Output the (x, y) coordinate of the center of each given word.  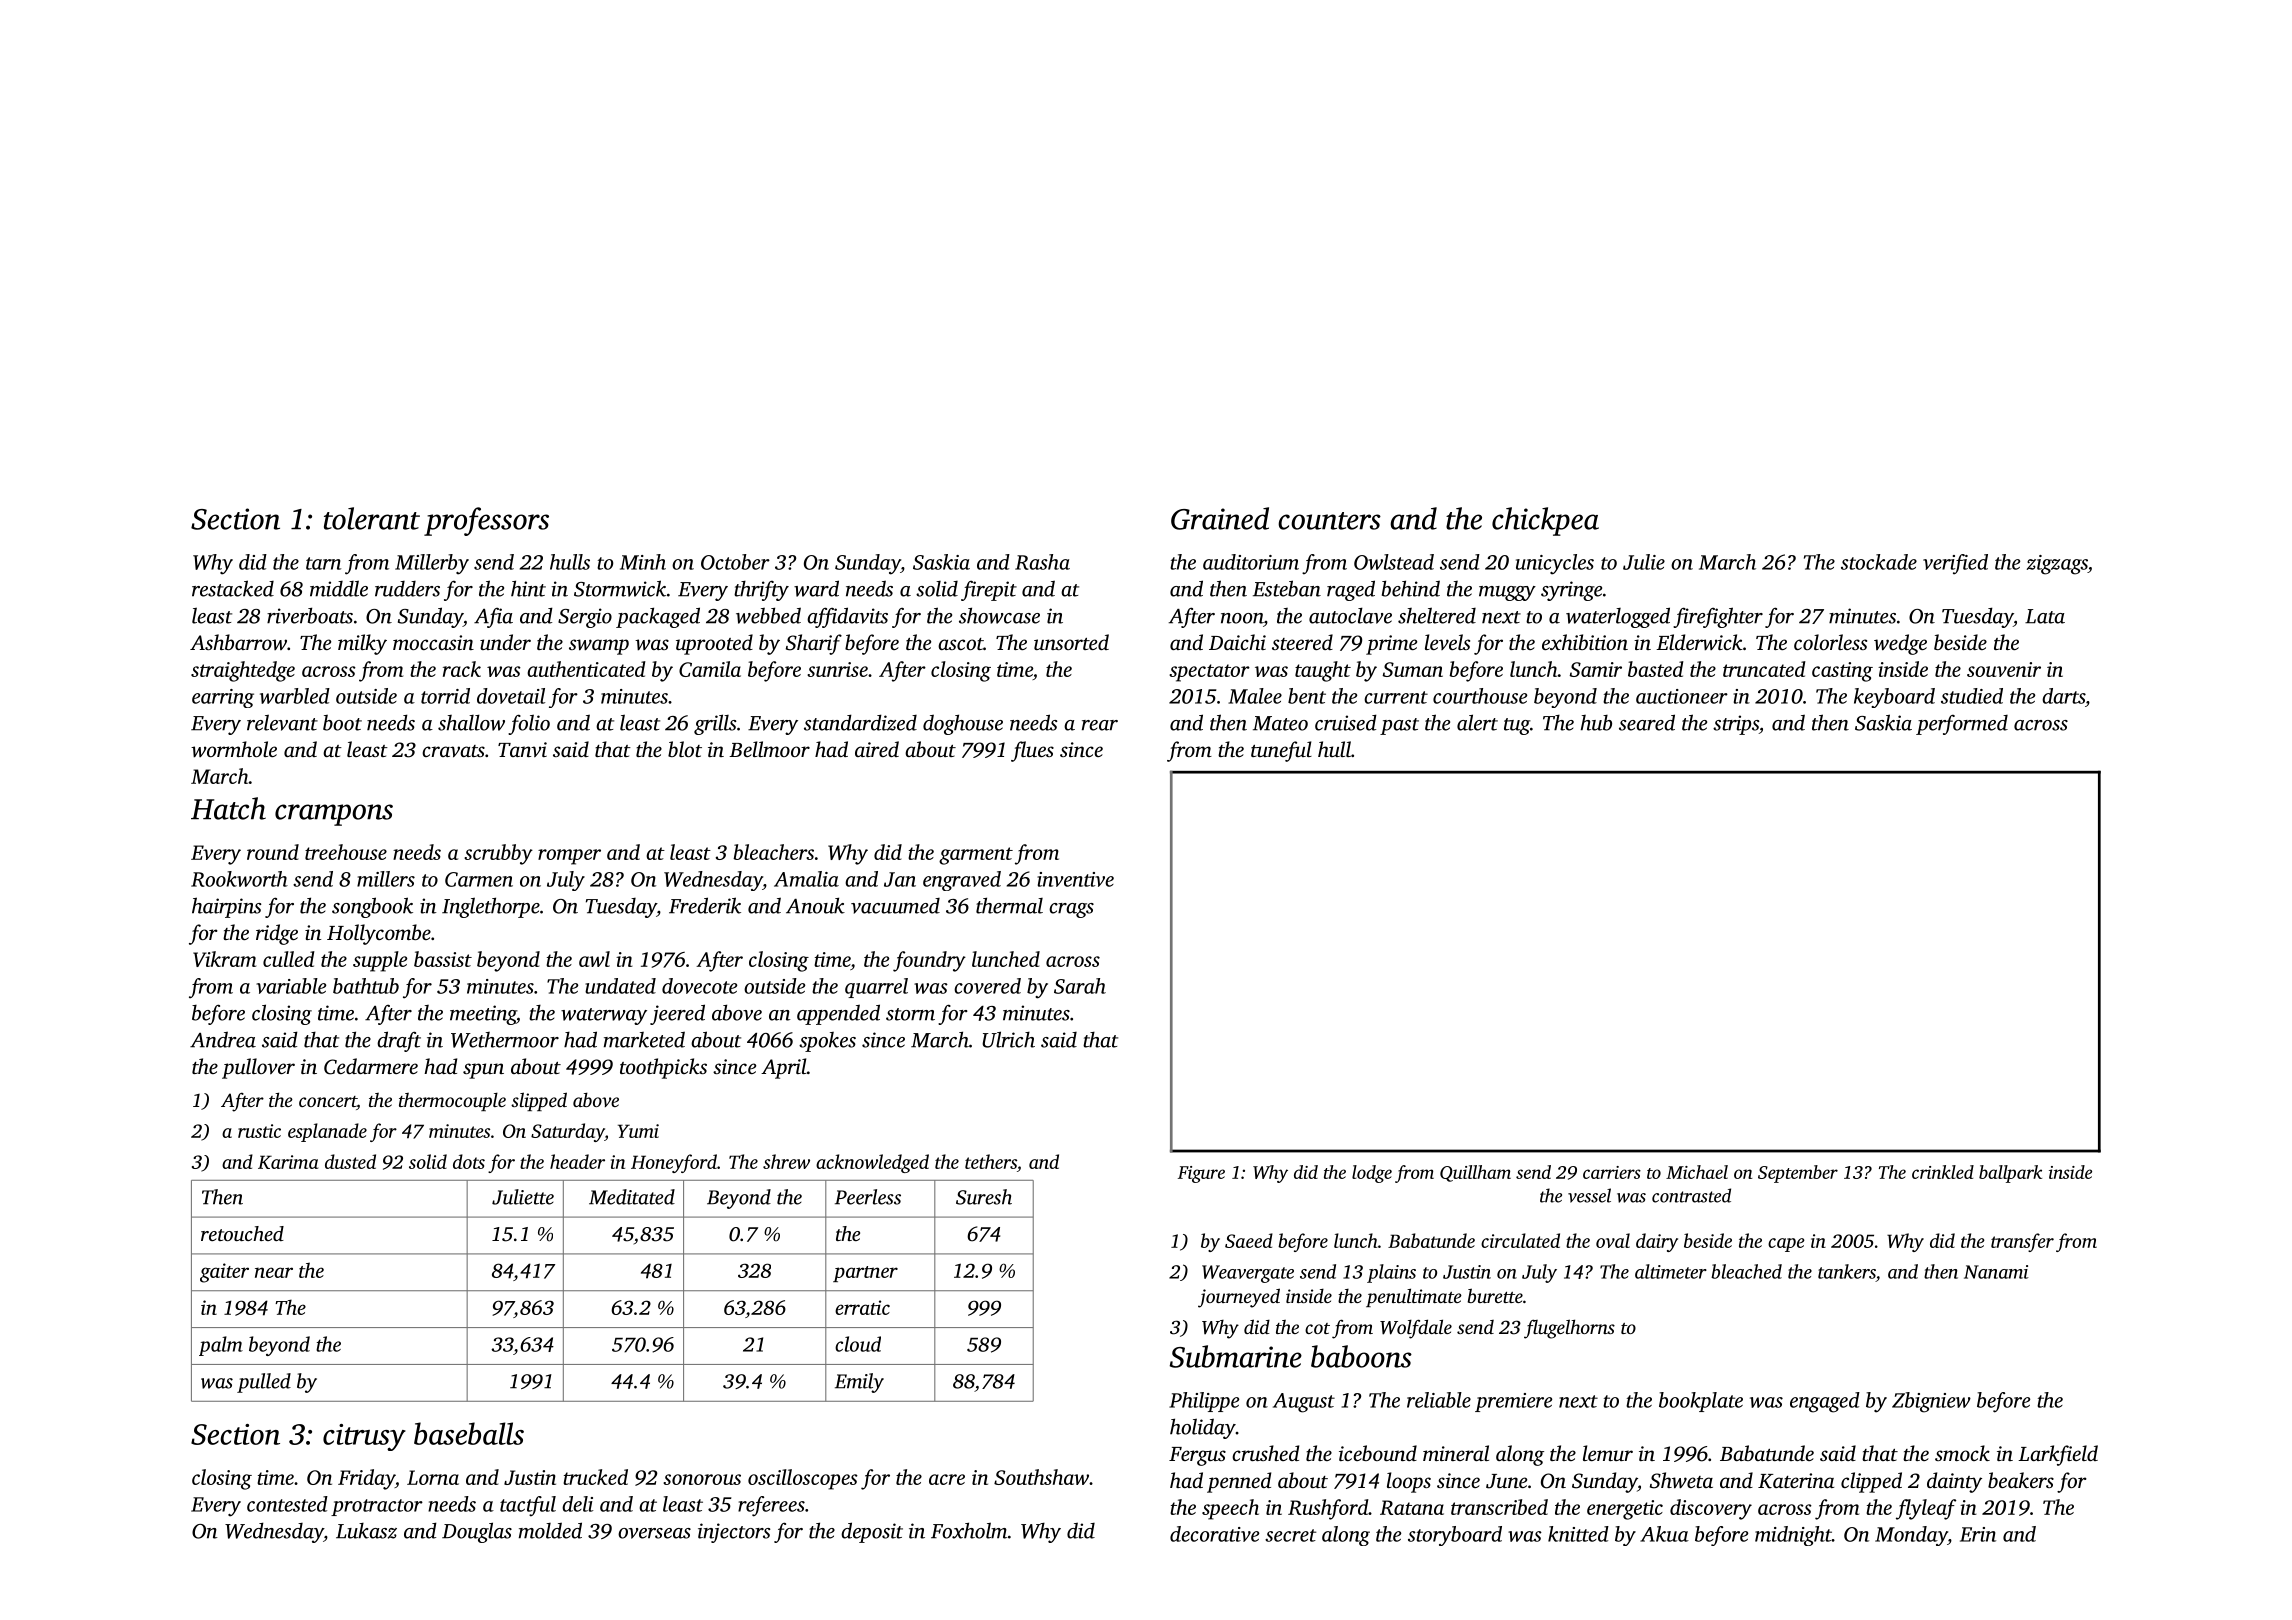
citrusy (364, 1437)
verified (1955, 564)
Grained (1220, 518)
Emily (859, 1383)
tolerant (372, 518)
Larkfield (2058, 1455)
